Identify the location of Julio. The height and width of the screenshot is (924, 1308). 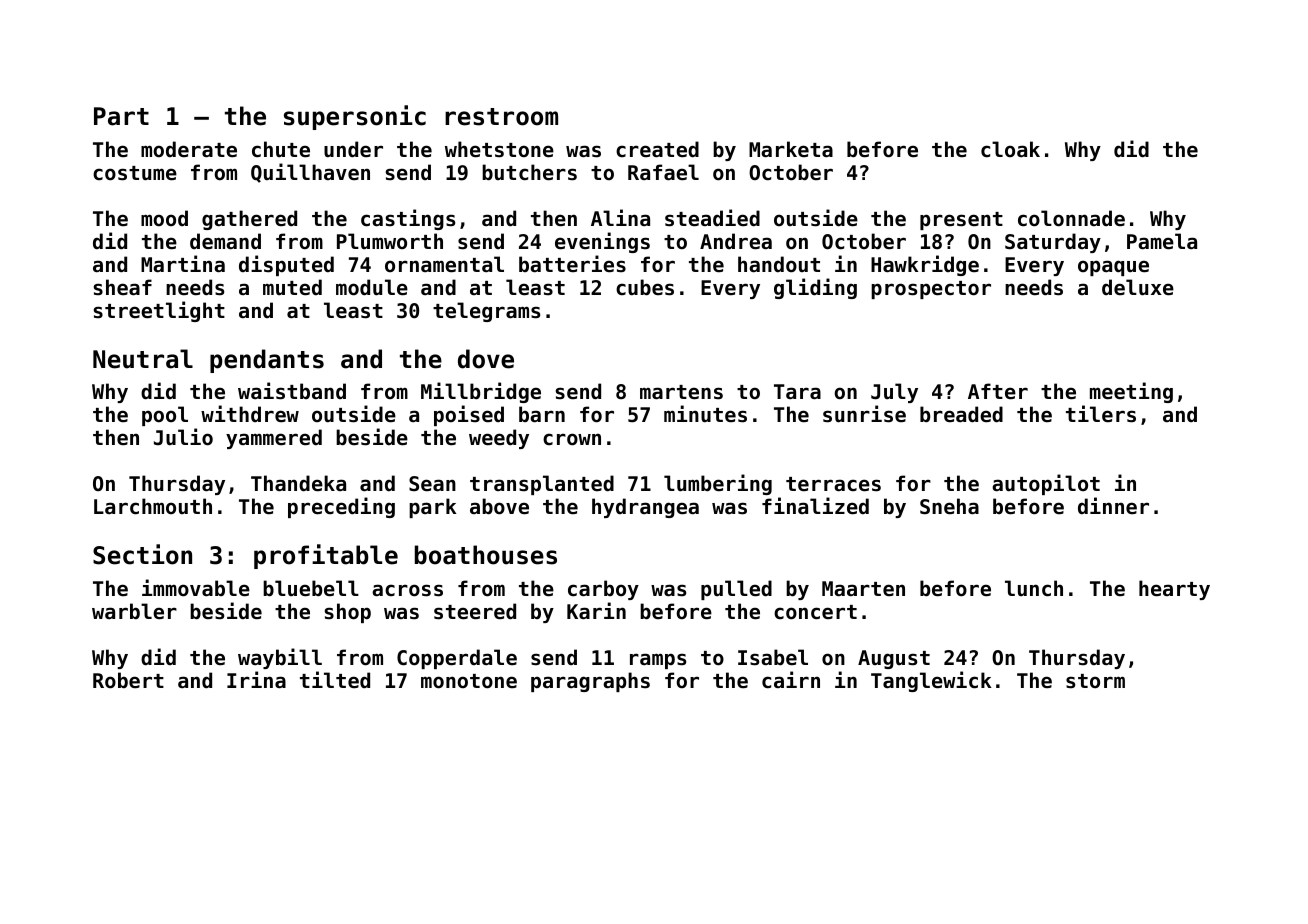
(183, 437).
